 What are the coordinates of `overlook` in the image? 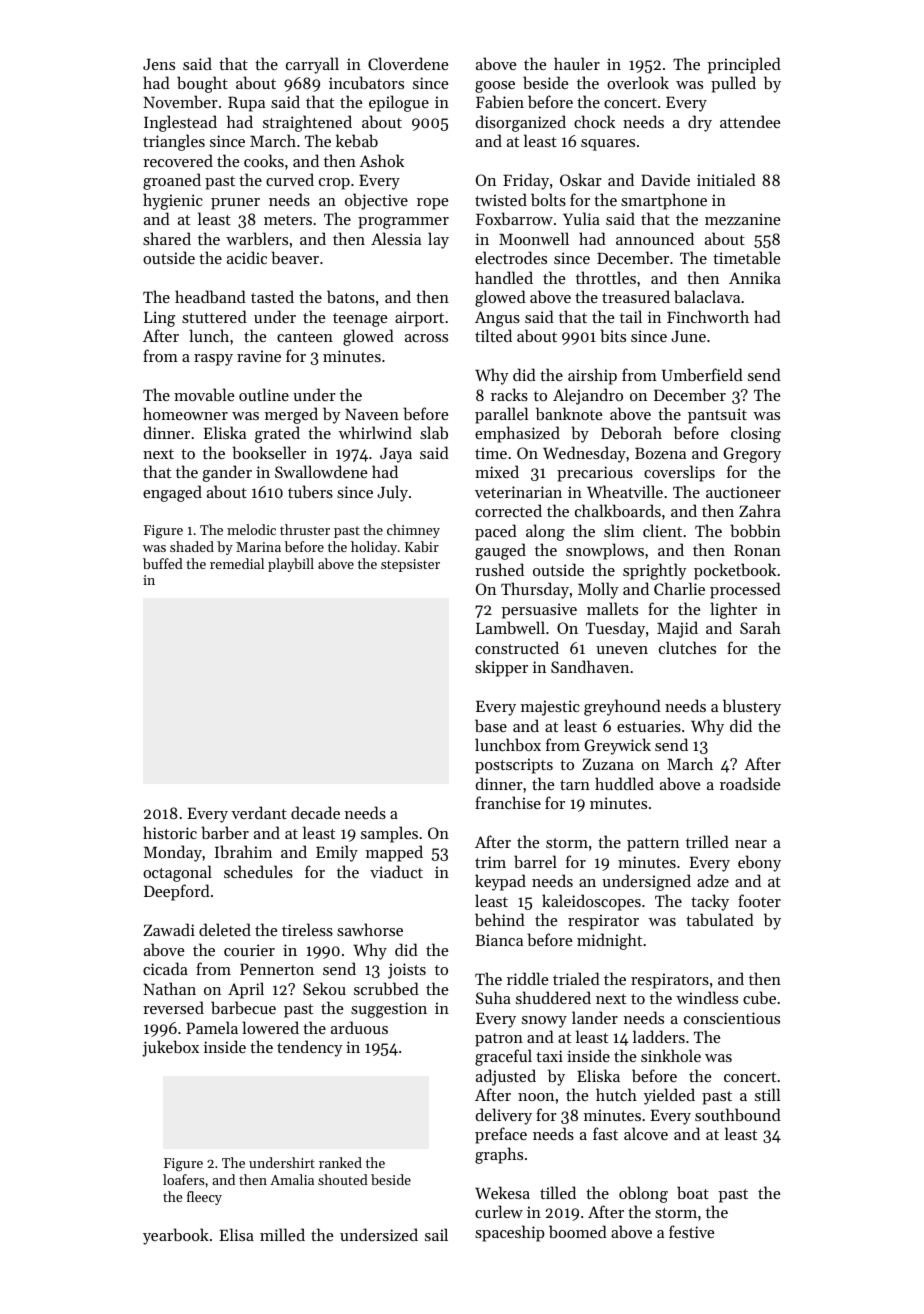 It's located at (638, 82).
